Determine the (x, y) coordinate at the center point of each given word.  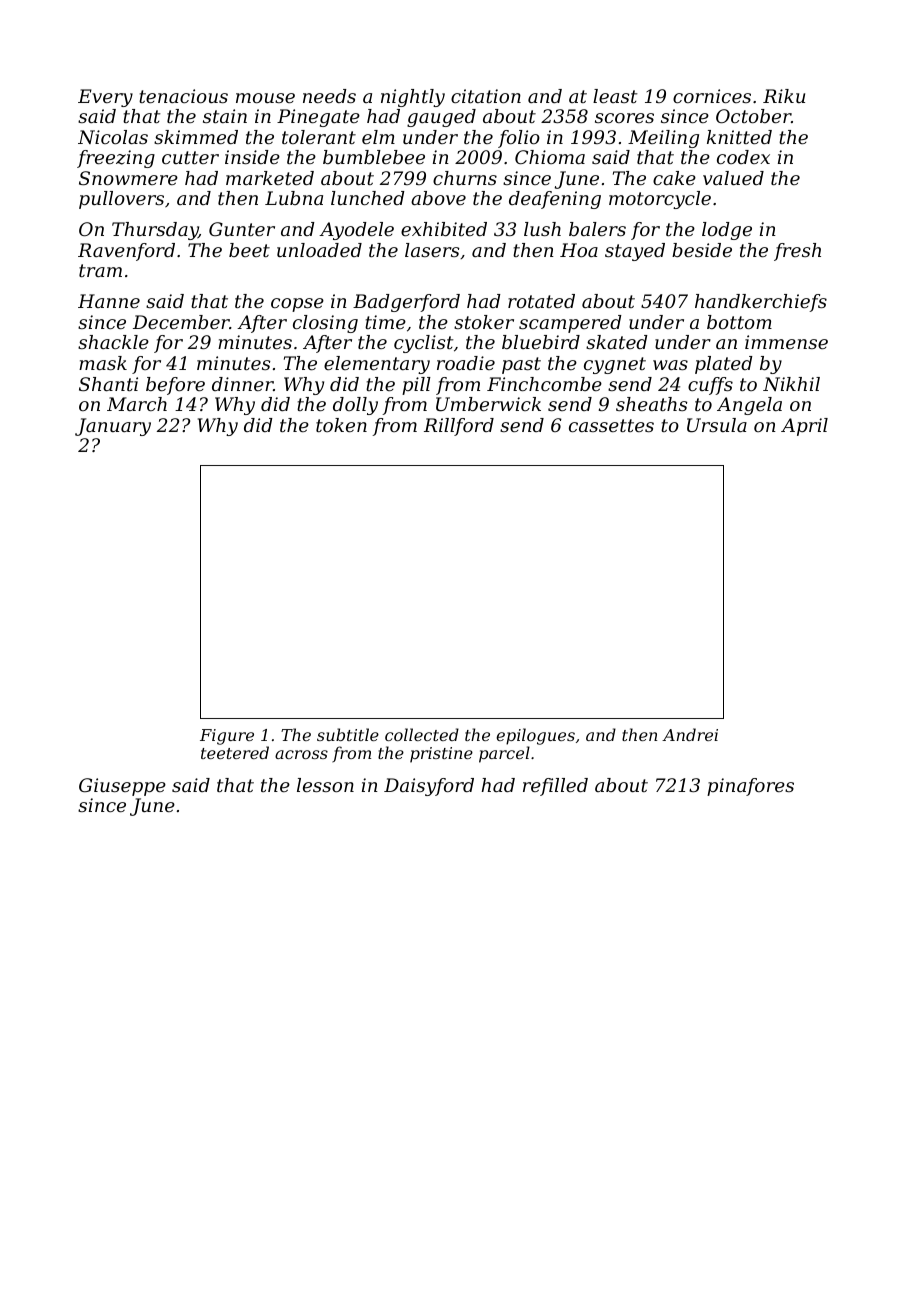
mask (103, 363)
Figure (227, 737)
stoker (484, 322)
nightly (413, 98)
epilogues (535, 736)
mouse (265, 98)
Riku (784, 96)
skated (617, 342)
